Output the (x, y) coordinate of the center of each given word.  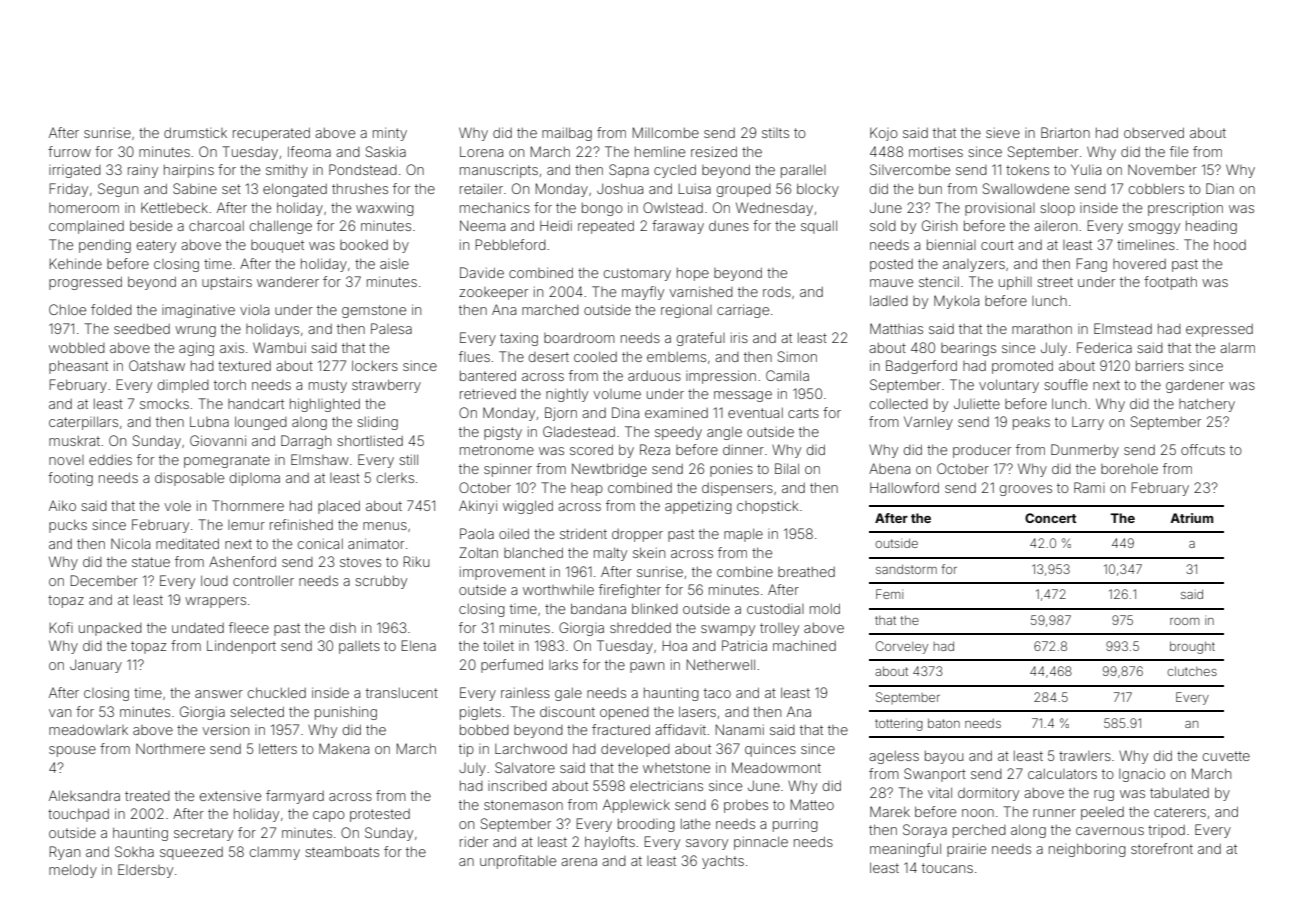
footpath (1170, 283)
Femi (889, 594)
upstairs (227, 283)
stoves (360, 562)
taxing (519, 339)
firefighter (630, 591)
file (1179, 151)
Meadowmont (776, 767)
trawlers (1085, 756)
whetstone (676, 768)
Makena (344, 748)
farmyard (295, 797)
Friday (69, 190)
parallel (803, 171)
